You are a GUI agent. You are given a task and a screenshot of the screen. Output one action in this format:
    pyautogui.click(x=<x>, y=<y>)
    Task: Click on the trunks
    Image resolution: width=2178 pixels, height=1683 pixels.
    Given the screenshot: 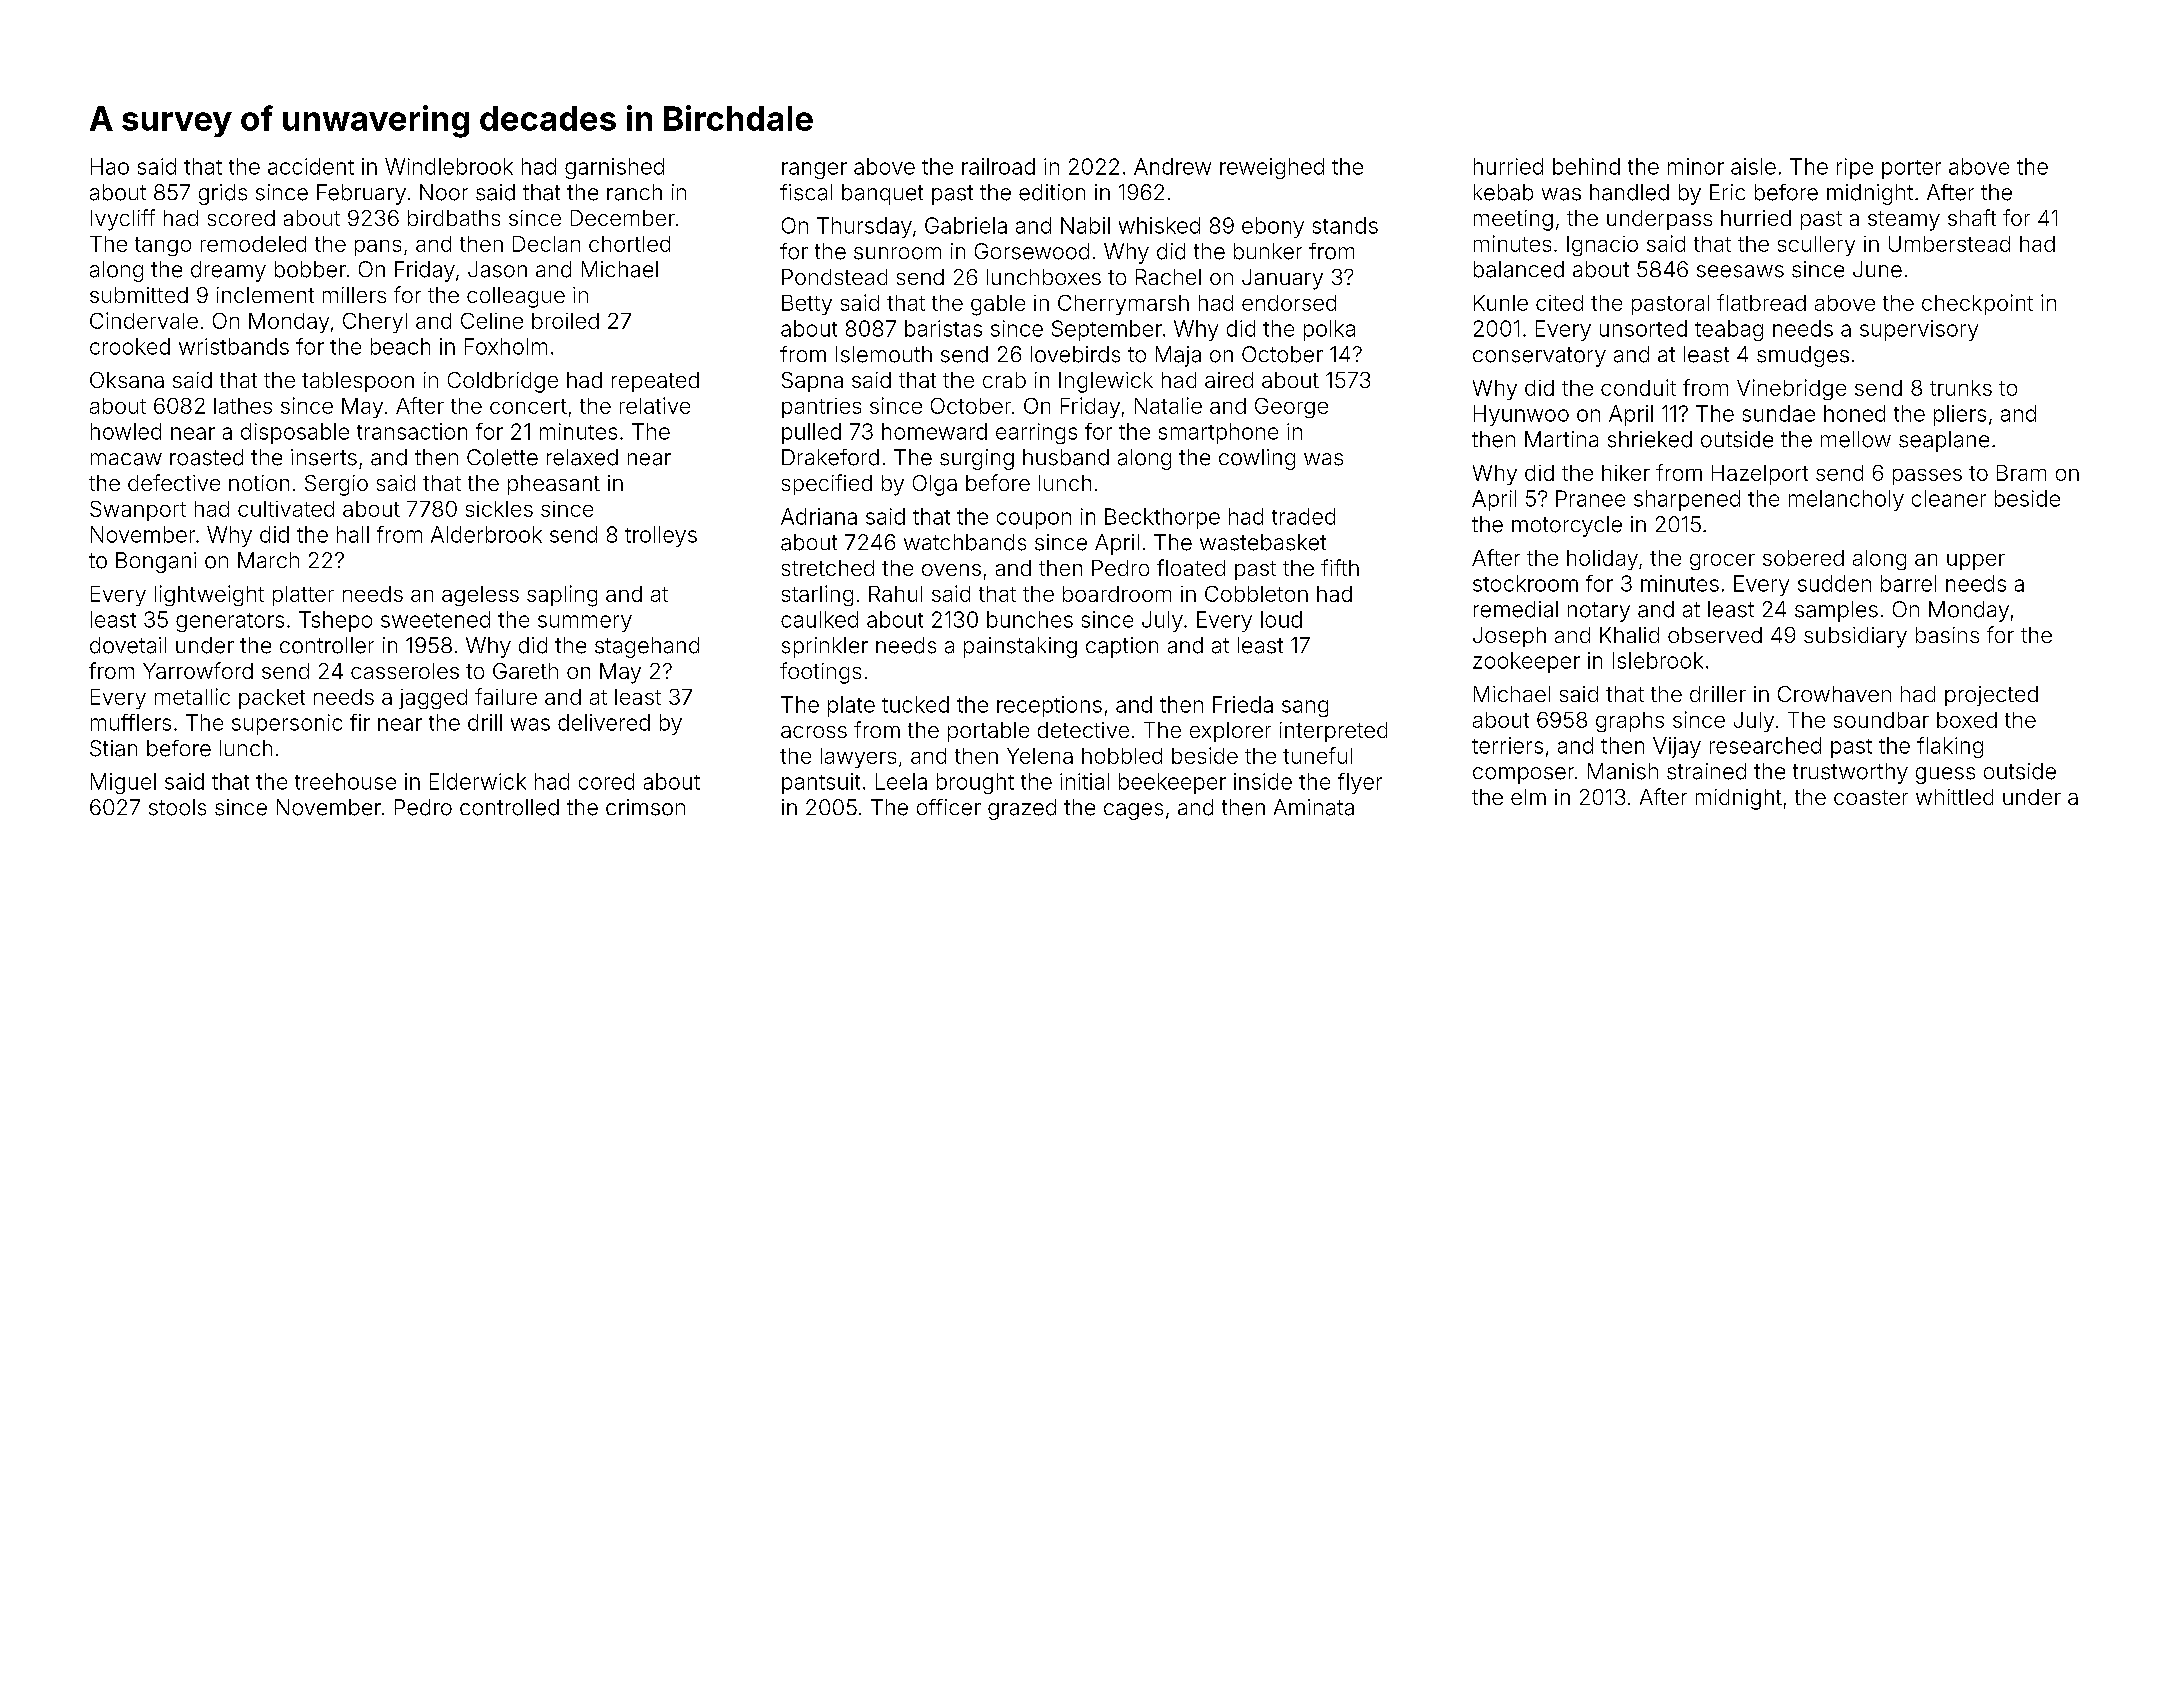 What is the action you would take?
    pyautogui.click(x=1961, y=388)
